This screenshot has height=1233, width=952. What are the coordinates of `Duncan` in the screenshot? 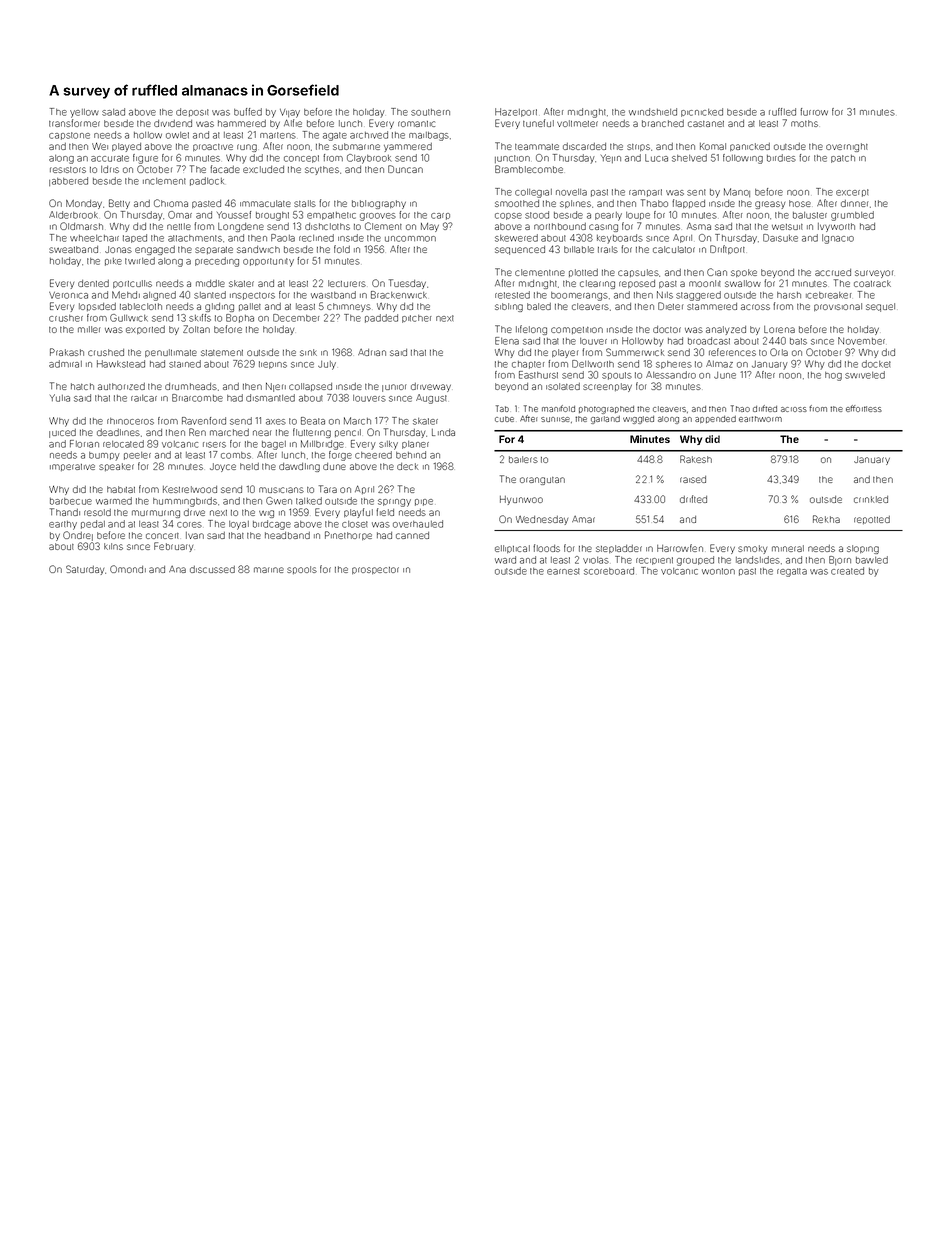 It's located at (405, 169).
